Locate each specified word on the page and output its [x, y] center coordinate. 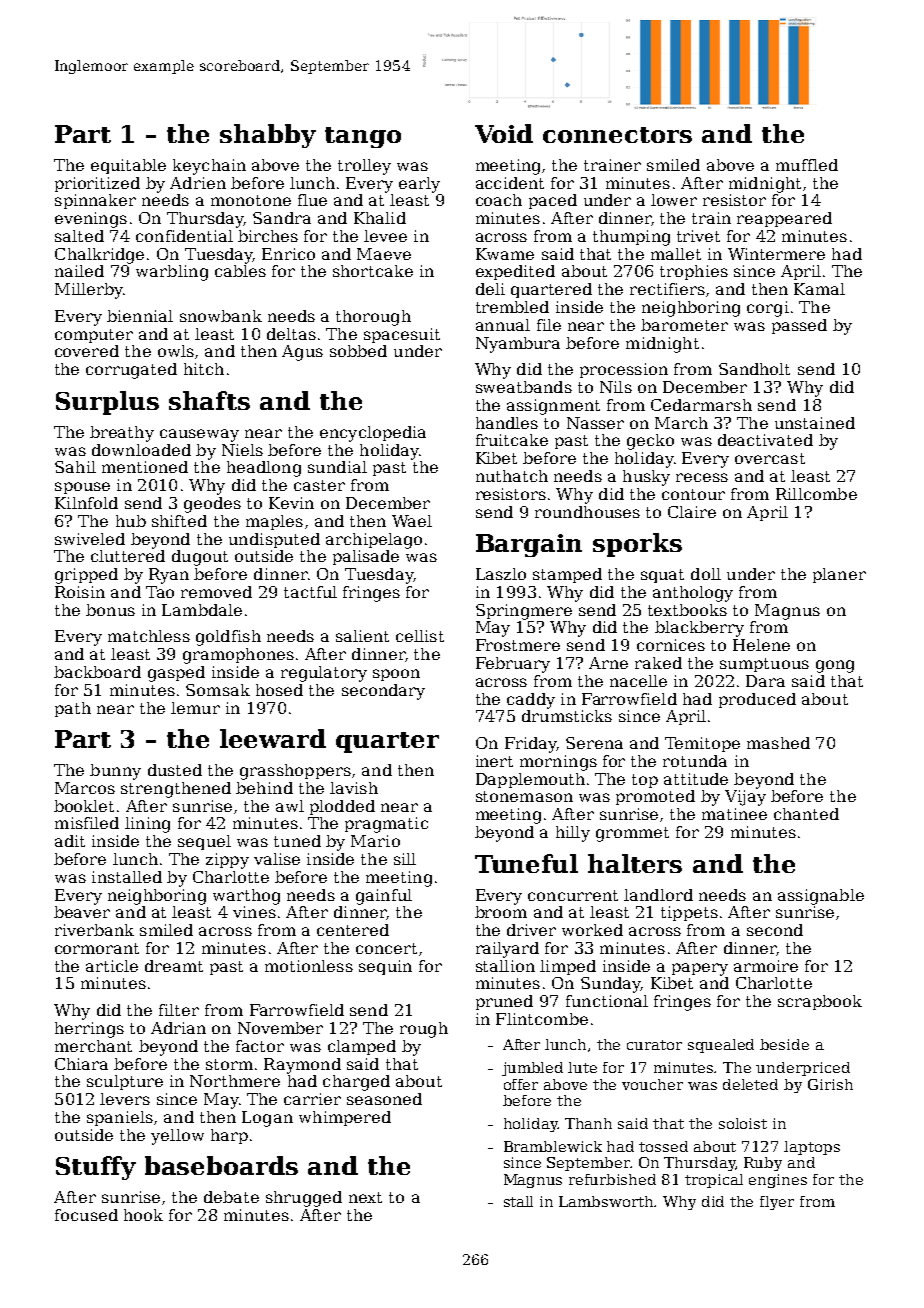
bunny [115, 772]
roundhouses [587, 512]
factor [260, 1046]
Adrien [198, 183]
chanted [806, 814]
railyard [507, 950]
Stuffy [96, 1168]
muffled [807, 165]
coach [499, 200]
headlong [264, 469]
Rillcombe [816, 494]
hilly [573, 834]
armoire [766, 966]
